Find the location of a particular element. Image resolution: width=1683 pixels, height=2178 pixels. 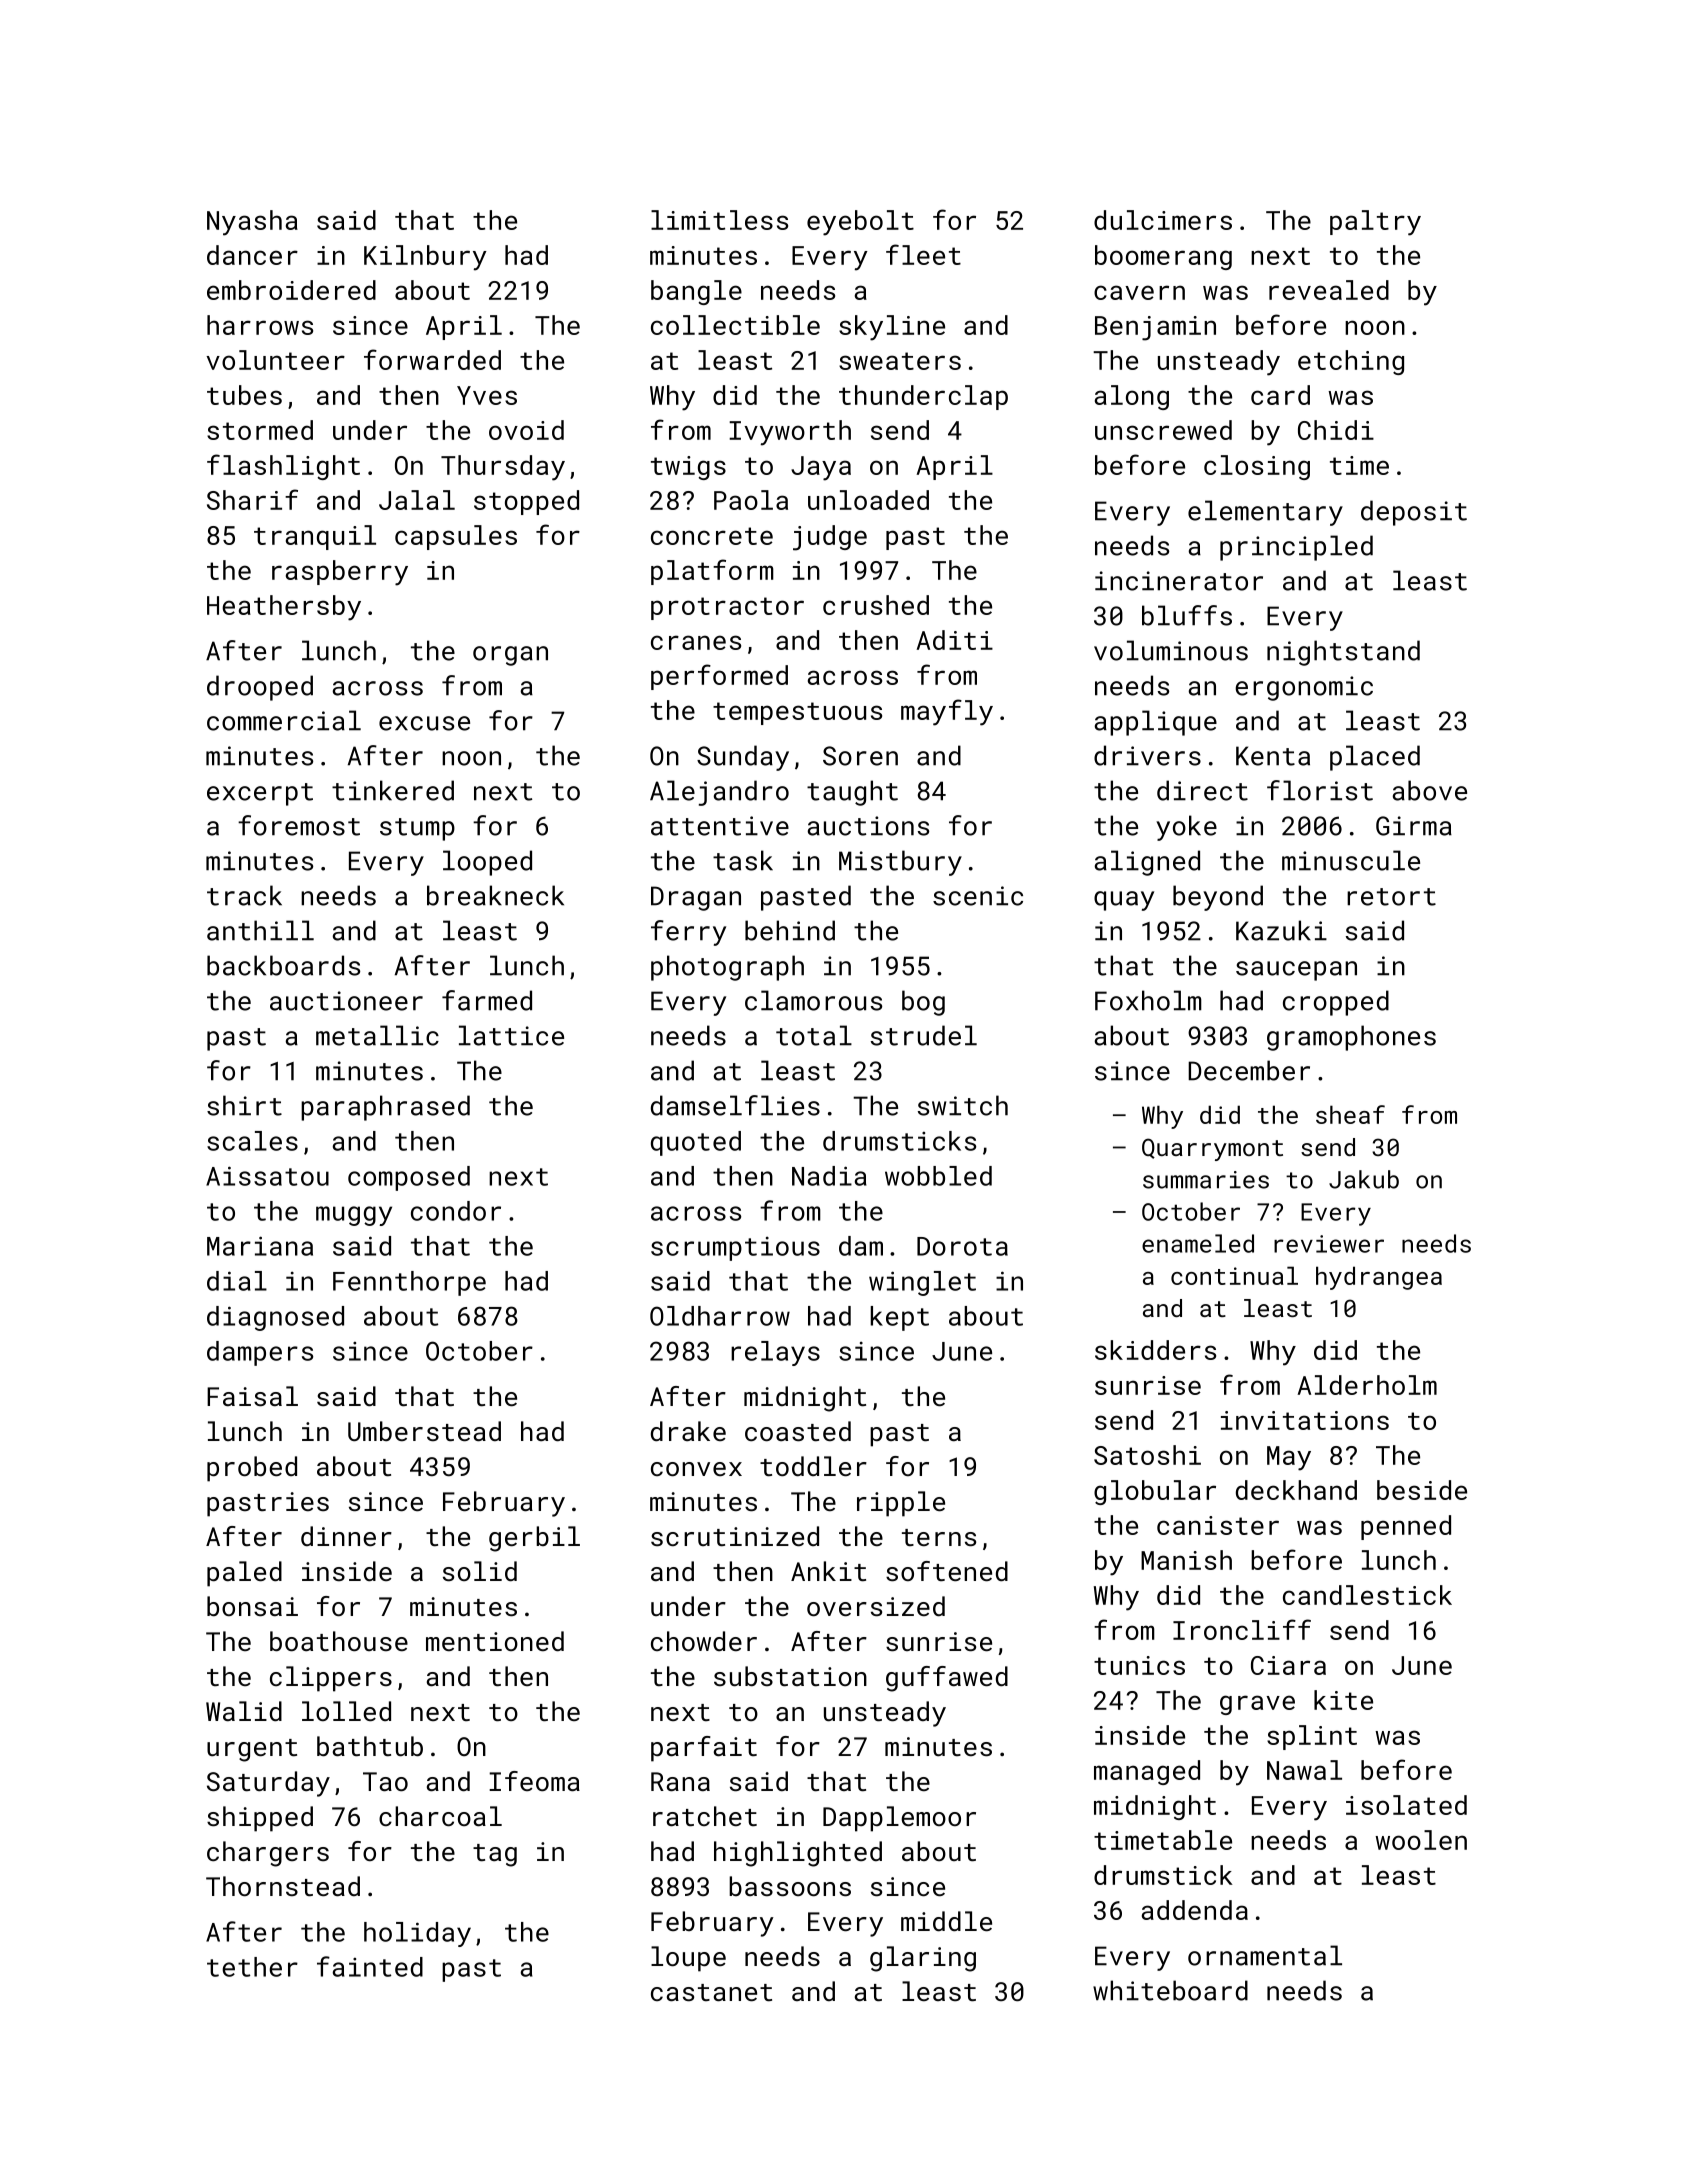

winglet is located at coordinates (922, 1283).
